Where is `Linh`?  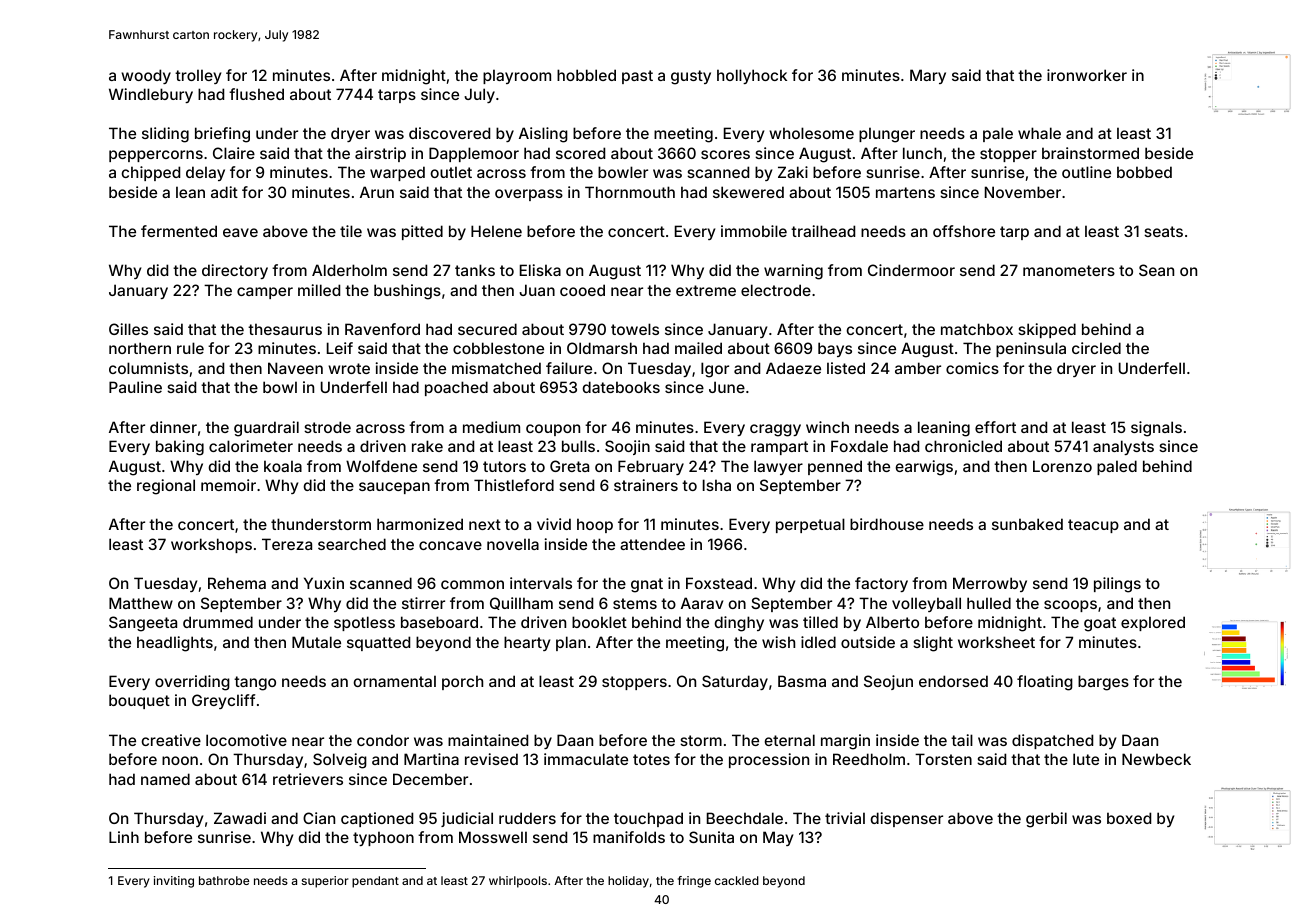
Linh is located at coordinates (124, 837).
